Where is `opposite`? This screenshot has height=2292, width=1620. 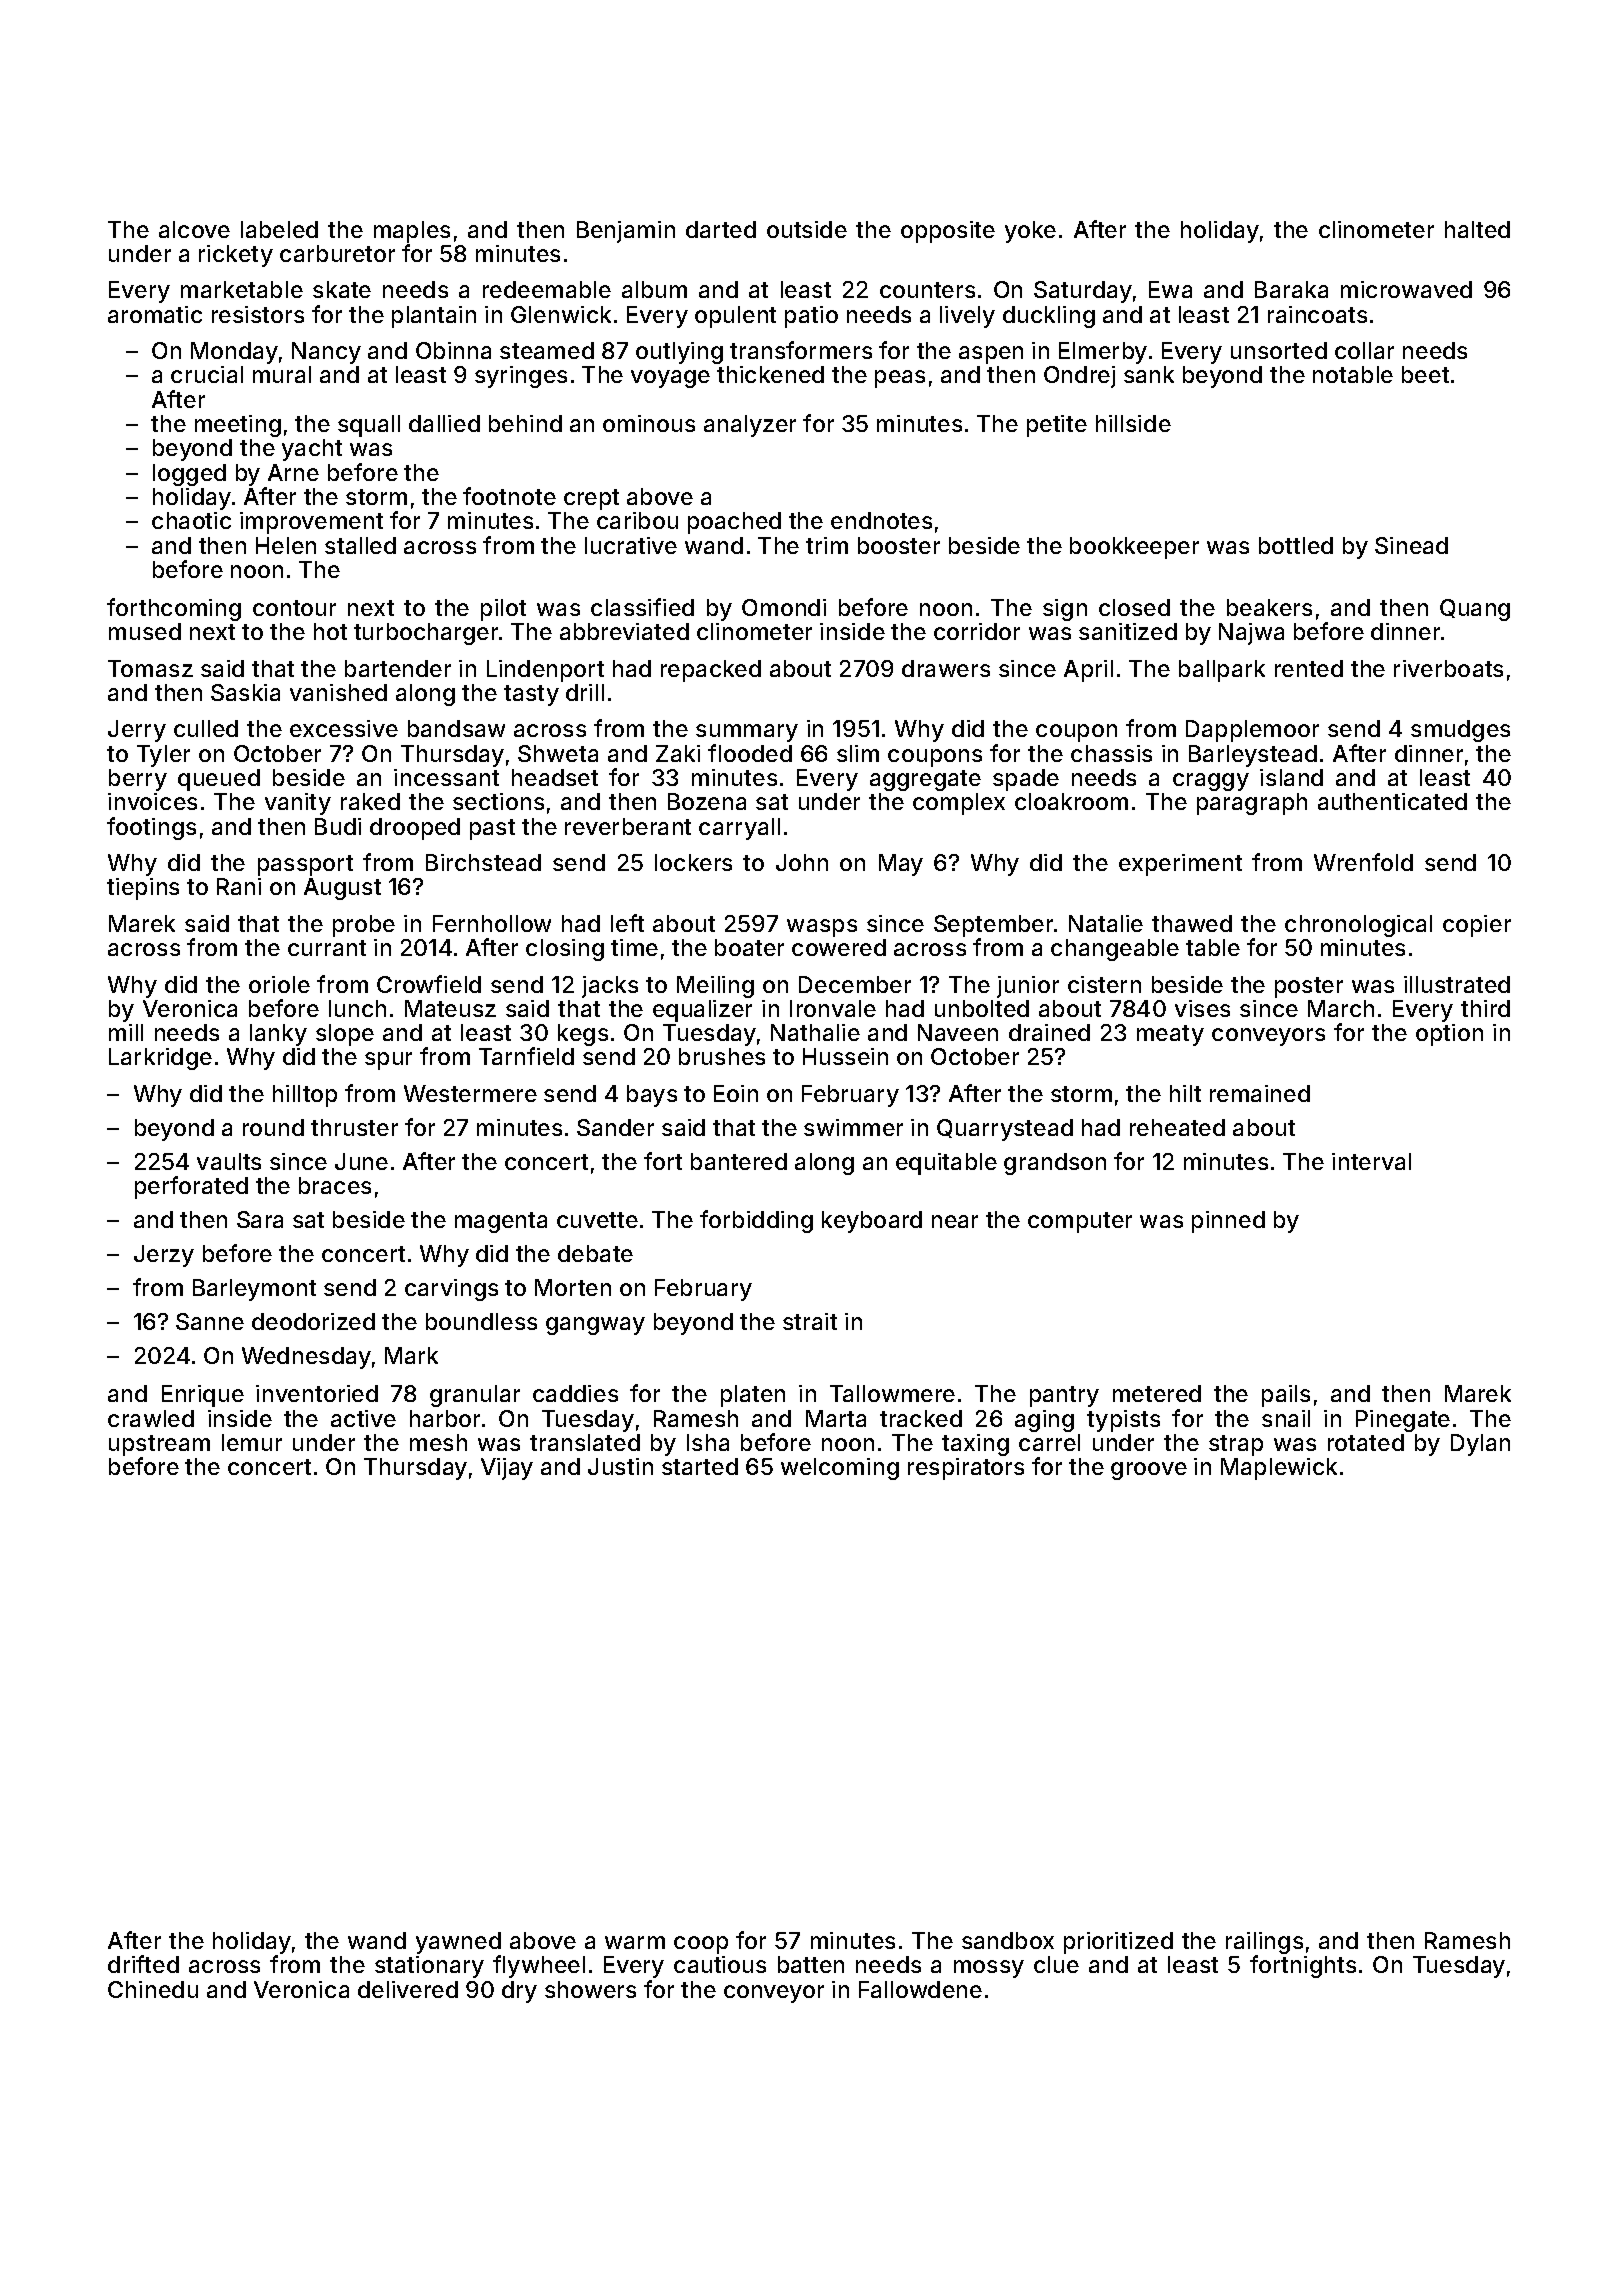 opposite is located at coordinates (948, 232).
